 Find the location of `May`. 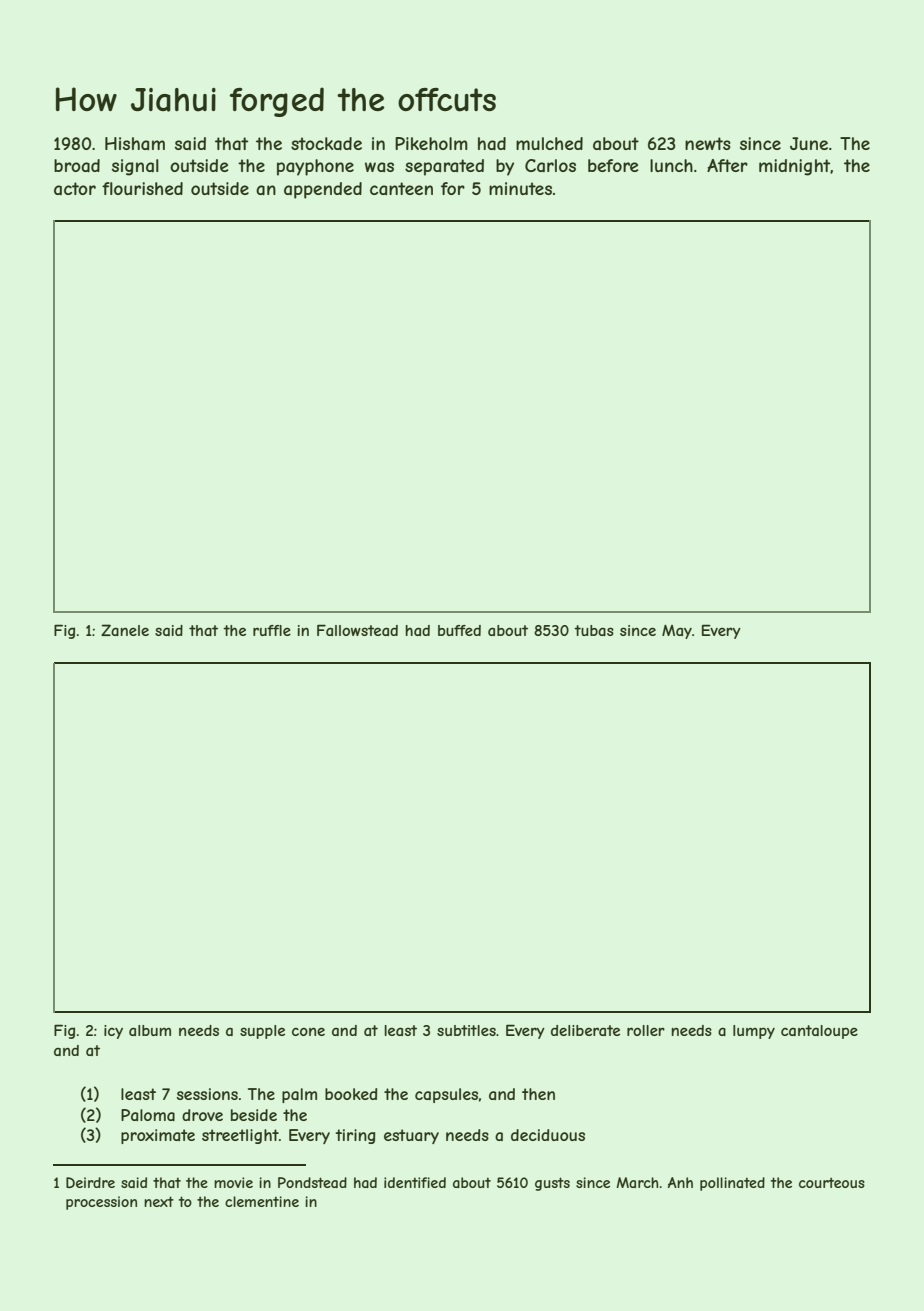

May is located at coordinates (677, 632).
